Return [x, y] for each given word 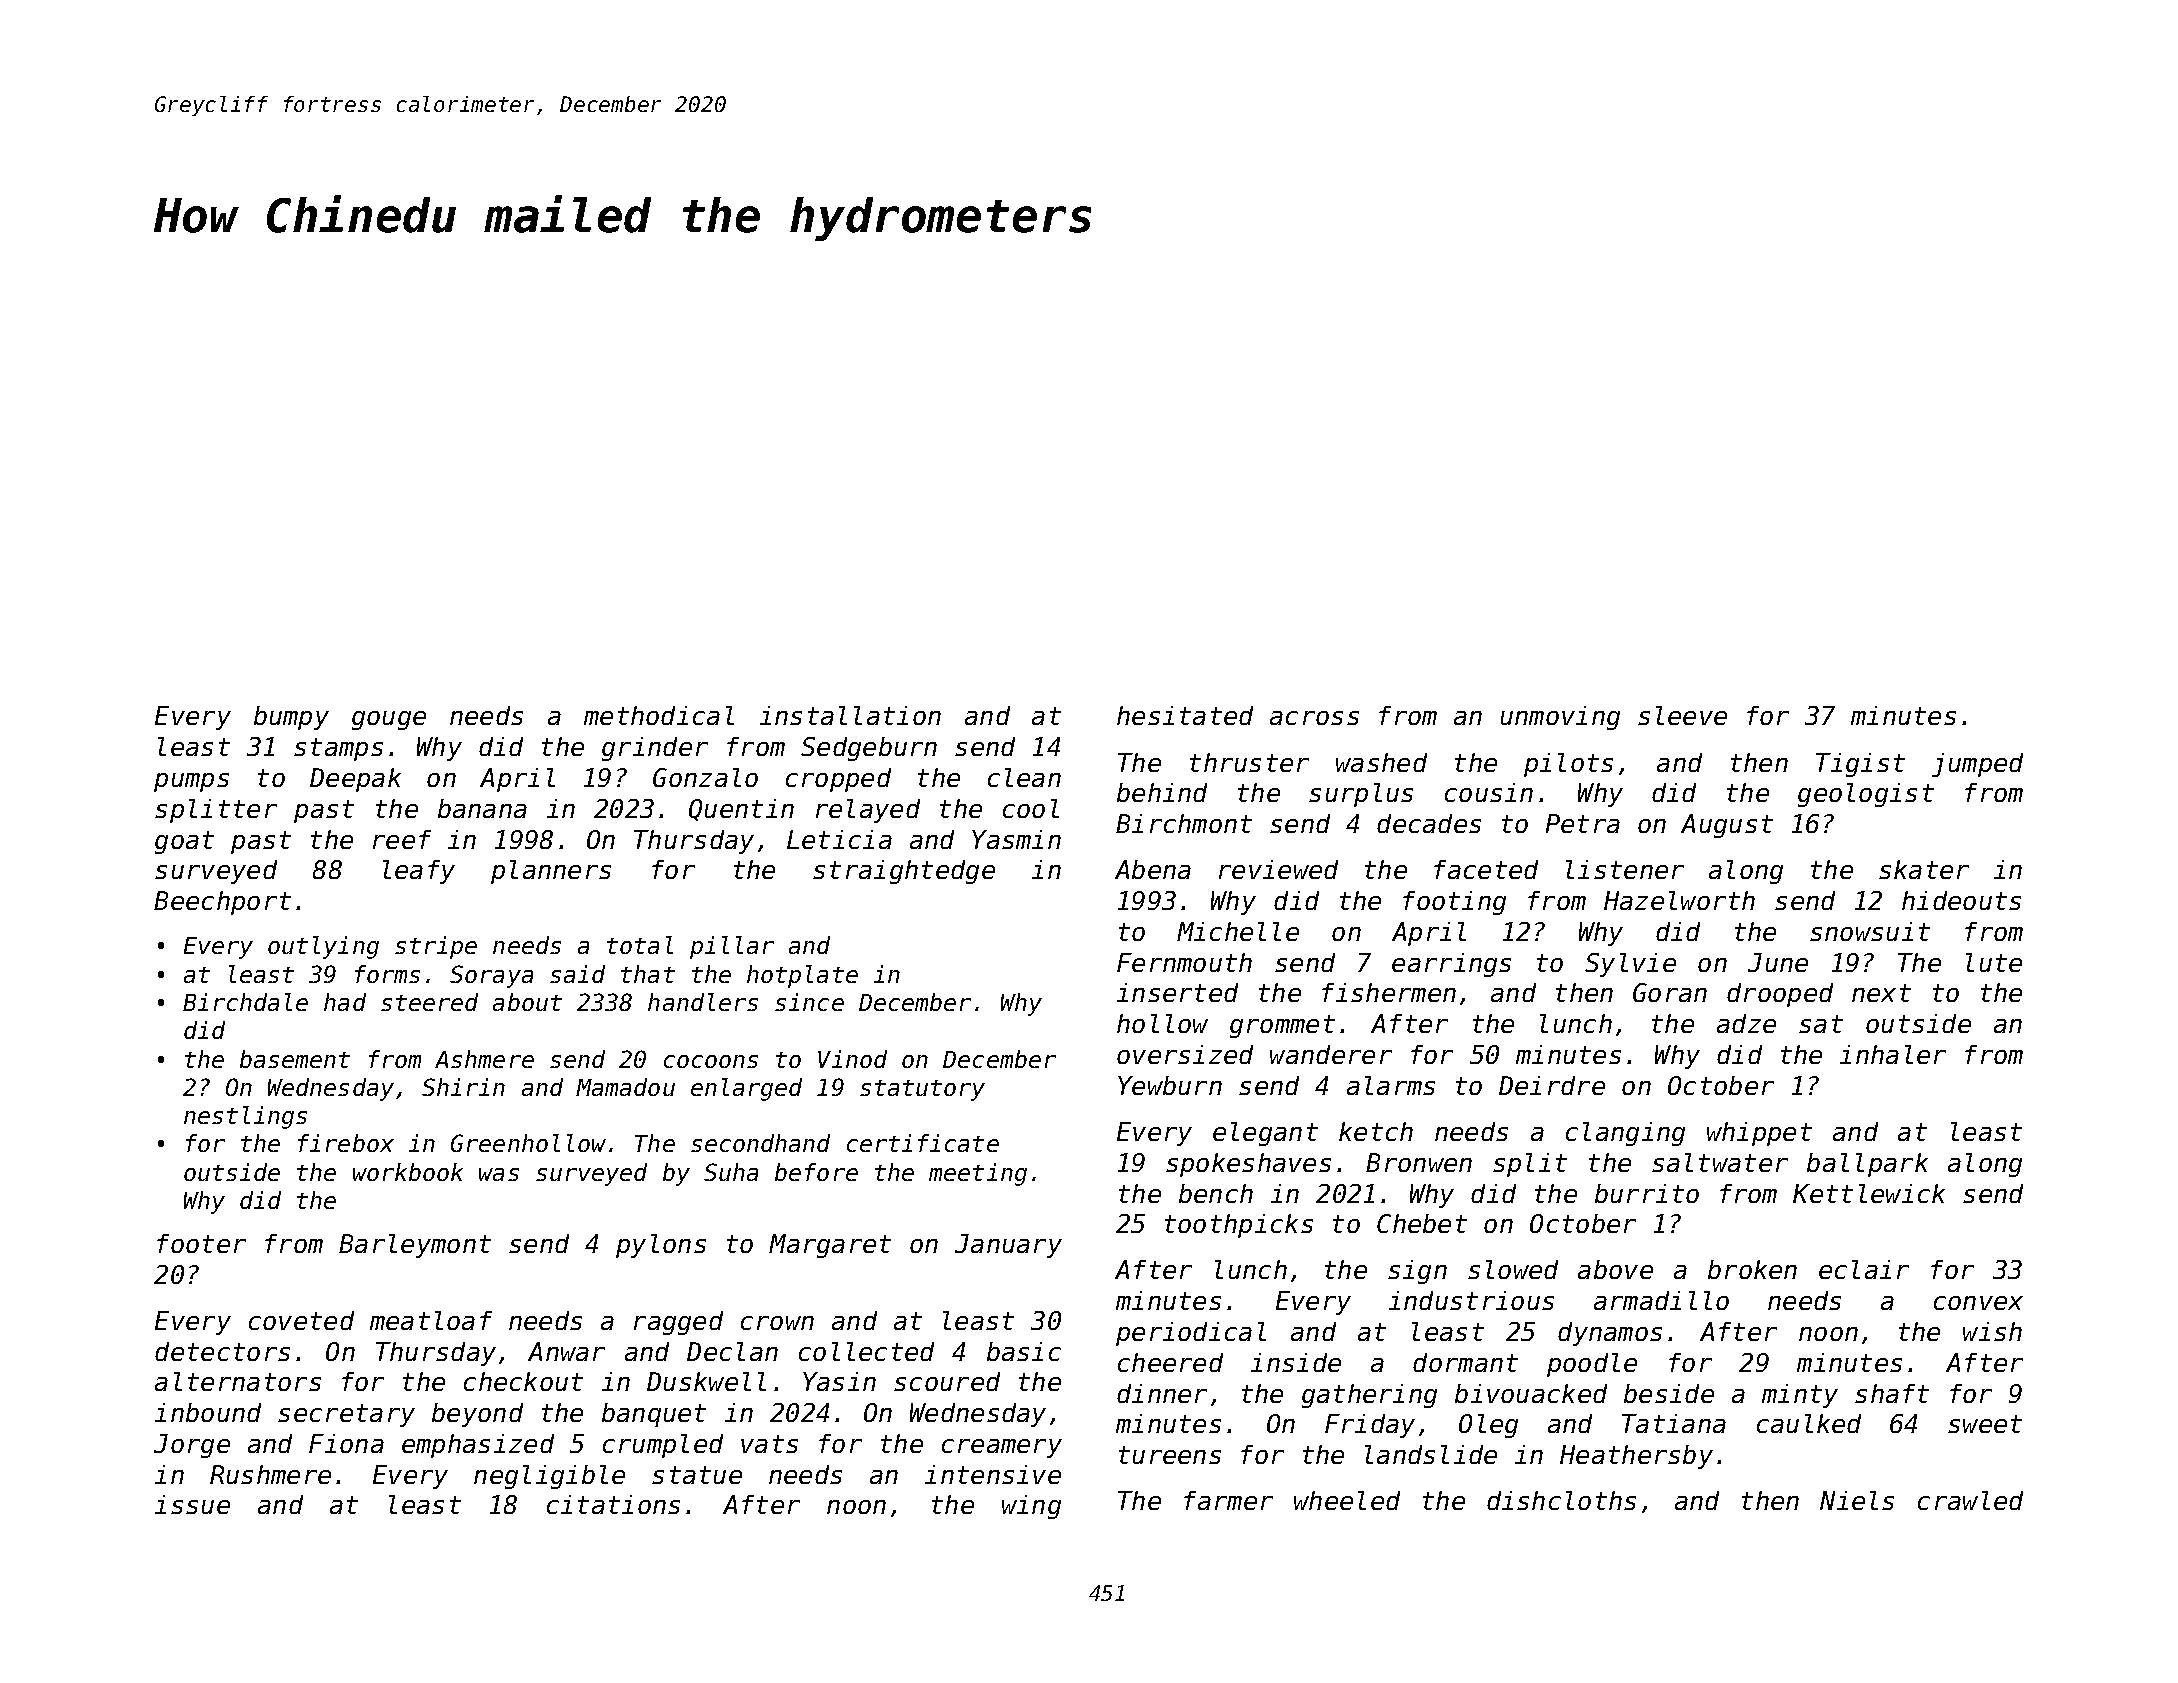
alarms [1391, 1085]
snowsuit [1870, 931]
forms [387, 974]
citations [613, 1504]
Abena [1153, 869]
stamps [338, 749]
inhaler [1893, 1054]
